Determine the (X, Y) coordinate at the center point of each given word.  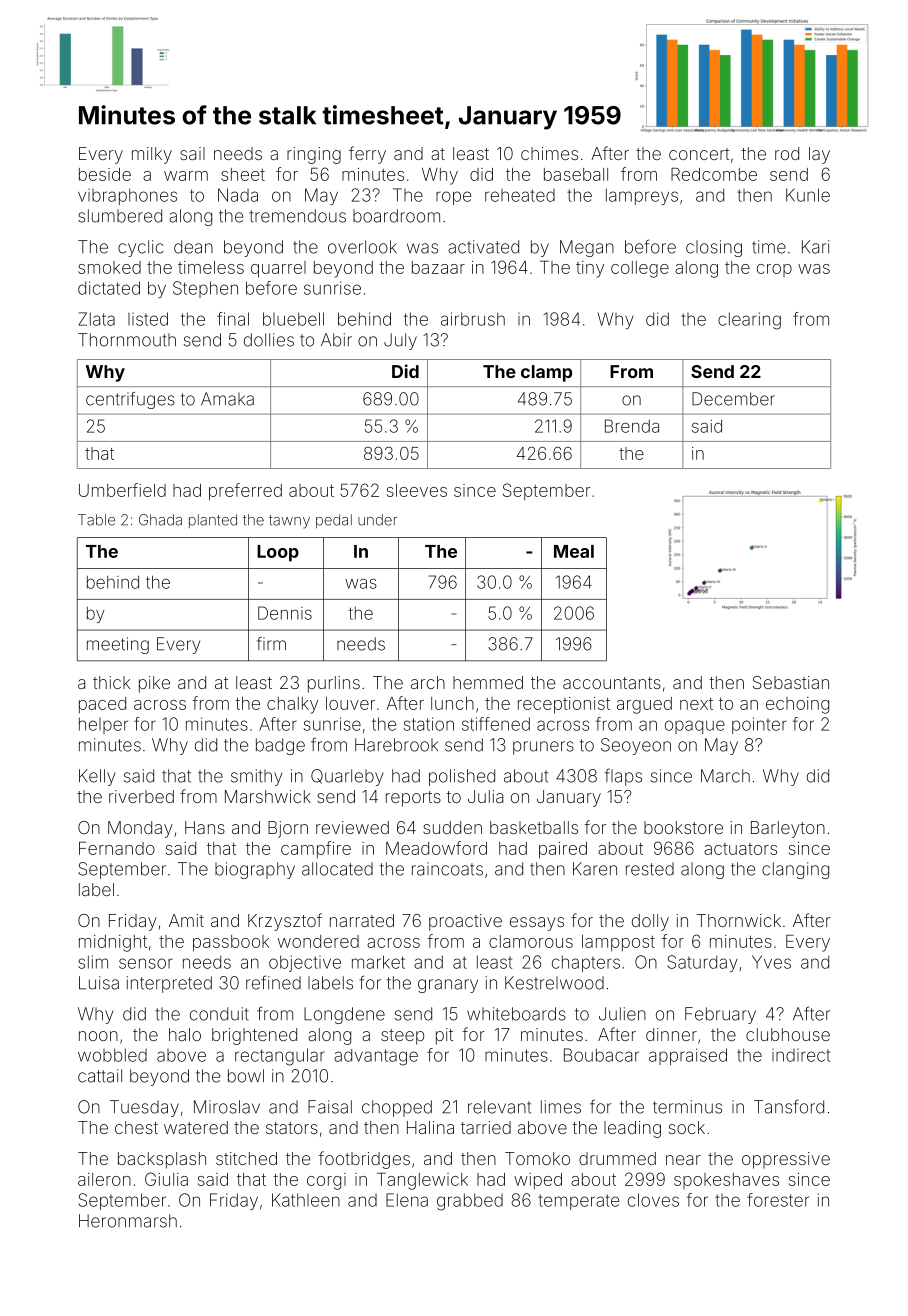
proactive (465, 922)
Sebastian (791, 682)
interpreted (169, 984)
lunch (452, 703)
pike (154, 684)
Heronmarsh (128, 1221)
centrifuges (130, 400)
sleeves (417, 490)
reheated (520, 195)
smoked (109, 267)
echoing (797, 705)
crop (774, 270)
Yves (771, 962)
